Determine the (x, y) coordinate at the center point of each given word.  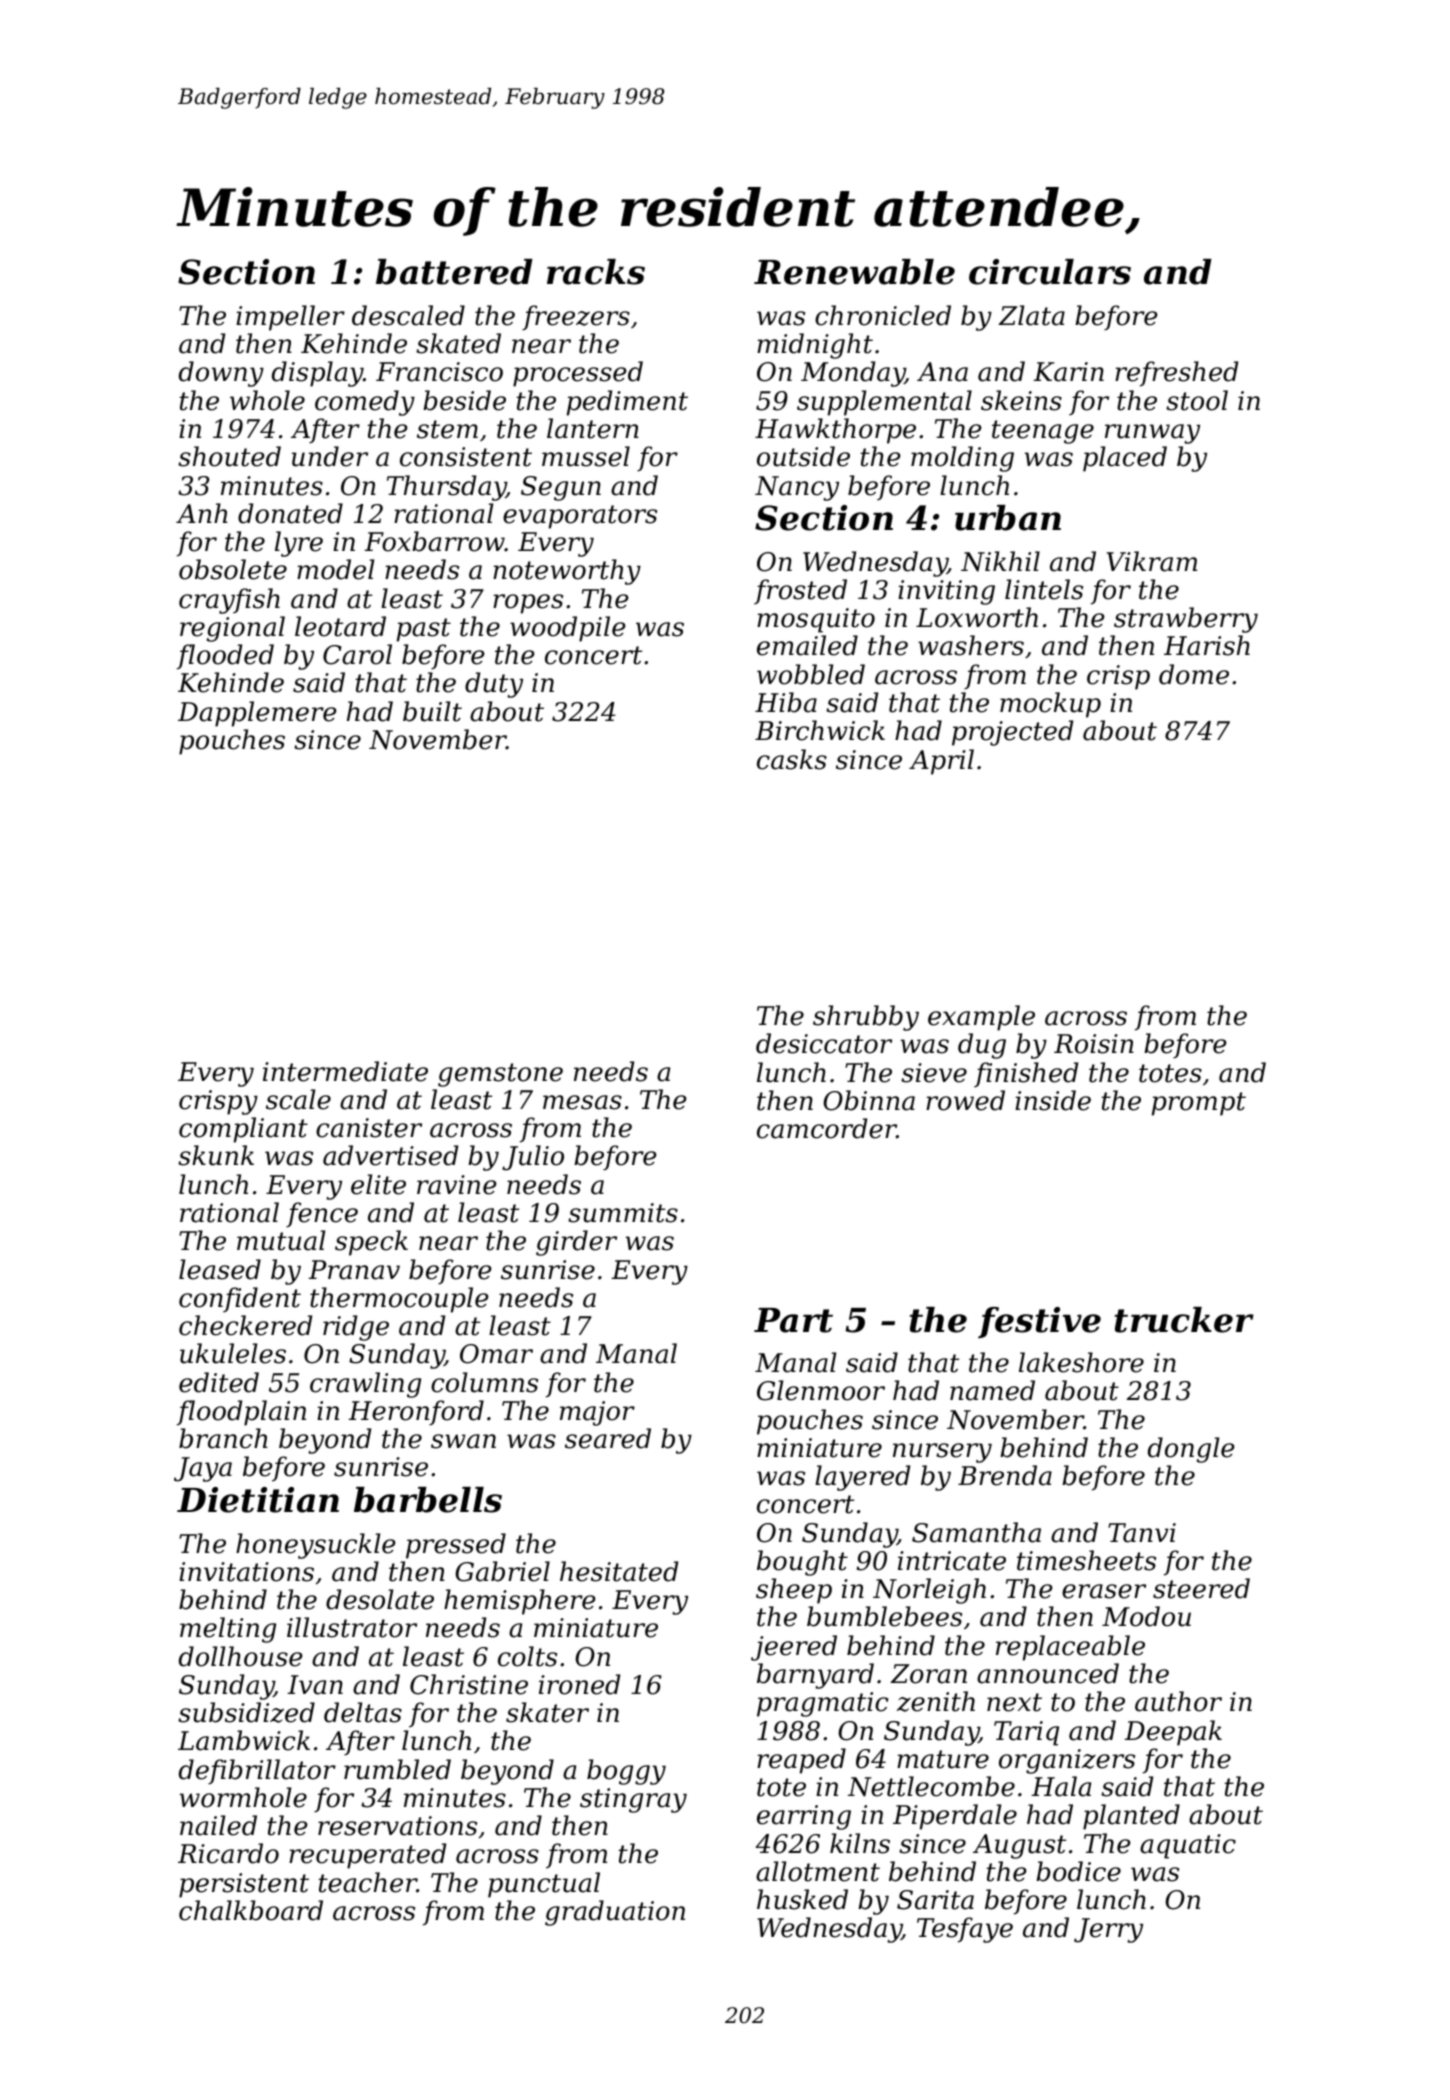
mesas (582, 1102)
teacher (368, 1882)
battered (454, 272)
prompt (1199, 1104)
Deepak (1173, 1733)
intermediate (345, 1071)
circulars (1050, 272)
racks (596, 272)
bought (802, 1563)
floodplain (241, 1413)
